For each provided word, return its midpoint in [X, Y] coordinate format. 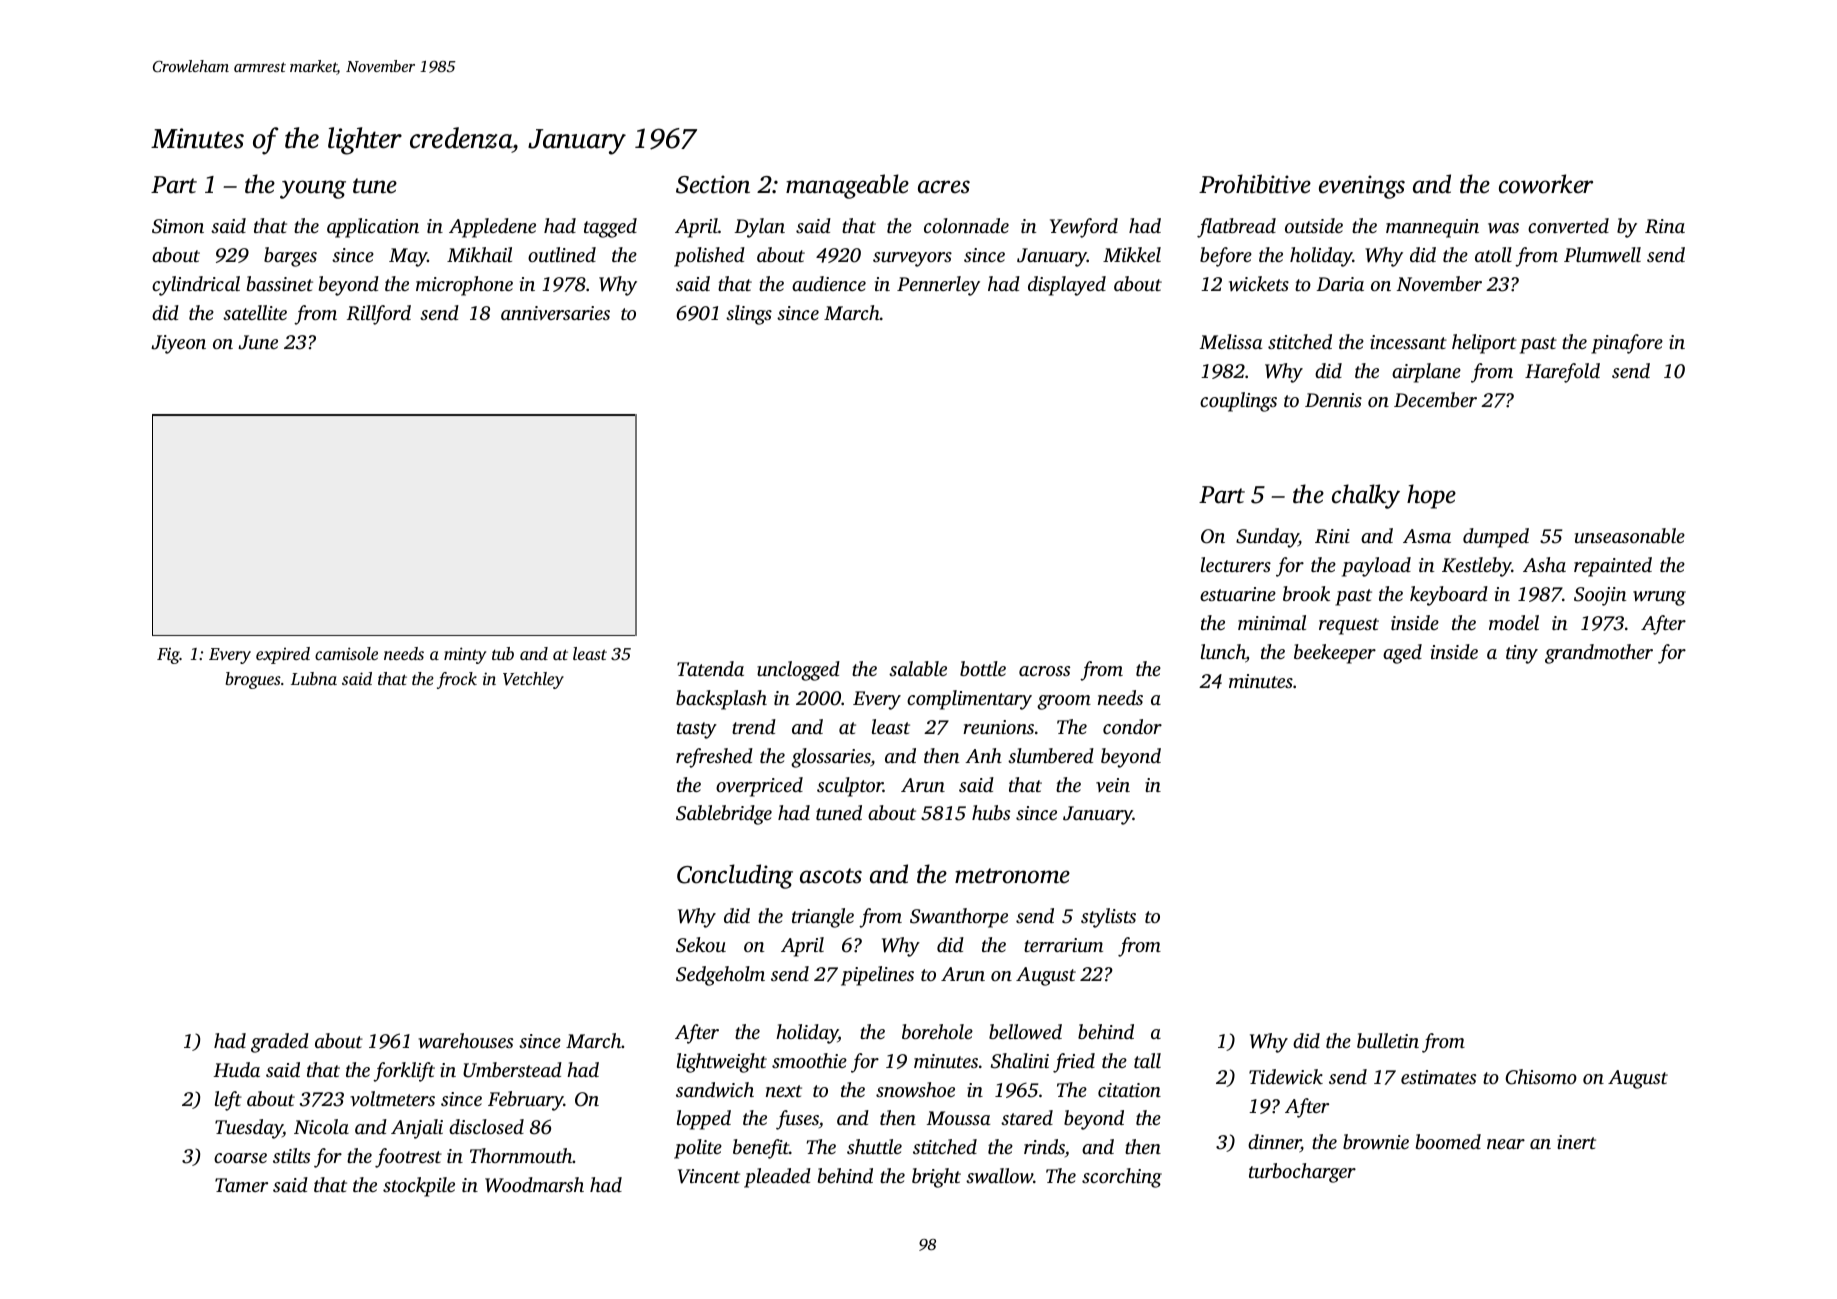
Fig [168, 656]
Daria [1340, 284]
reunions [998, 727]
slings [749, 315]
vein [1113, 785]
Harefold [1562, 373]
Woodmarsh [534, 1185]
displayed [1067, 286]
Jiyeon [178, 344]
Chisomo [1541, 1077]
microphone [464, 286]
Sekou [701, 945]
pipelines [877, 976]
